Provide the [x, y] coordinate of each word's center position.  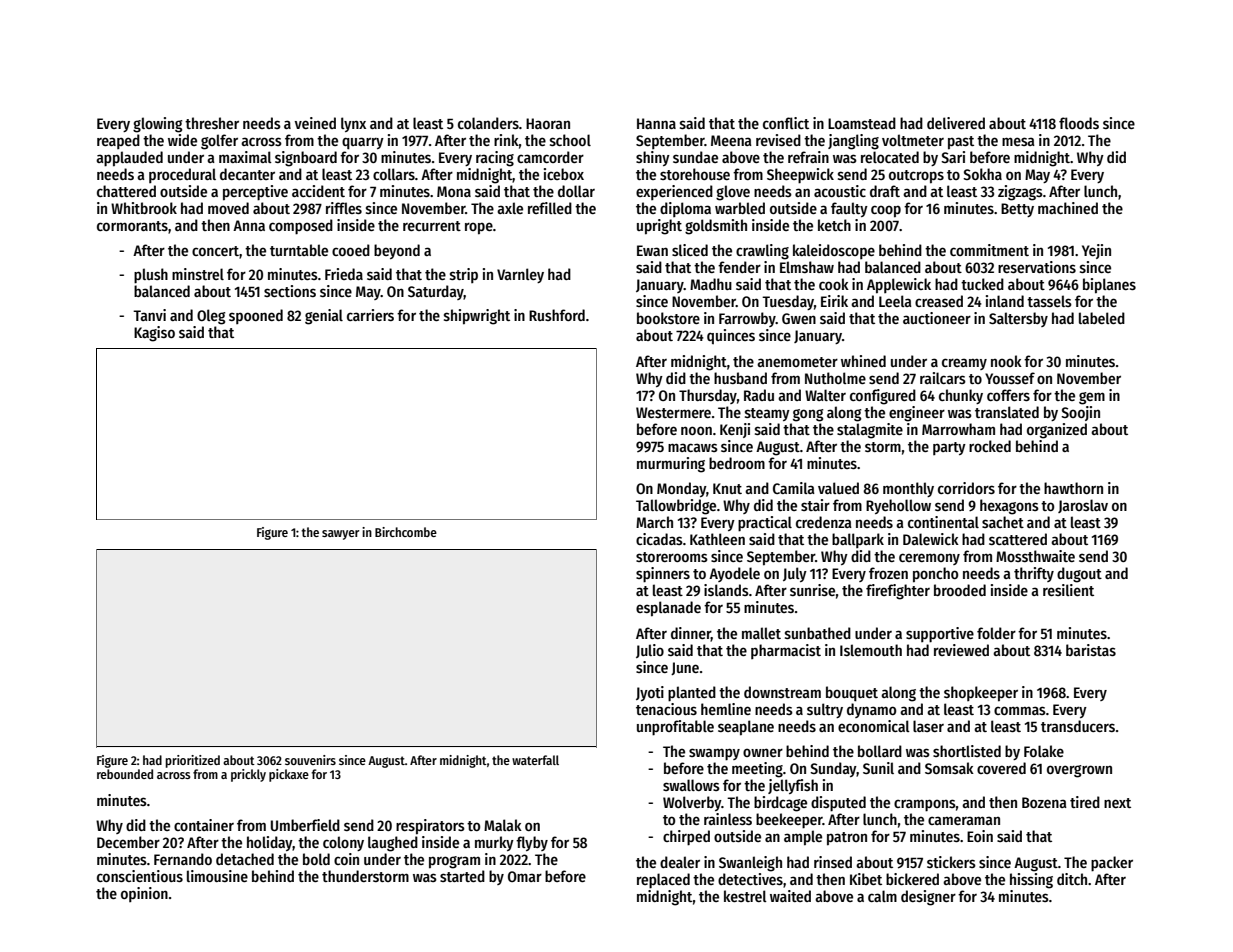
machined [1068, 208]
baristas [1091, 650]
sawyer [340, 535]
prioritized [192, 761]
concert [215, 251]
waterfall [535, 760]
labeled [1102, 318]
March [654, 522]
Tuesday [788, 302]
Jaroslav [1083, 506]
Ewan [652, 250]
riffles [344, 208]
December [128, 842]
